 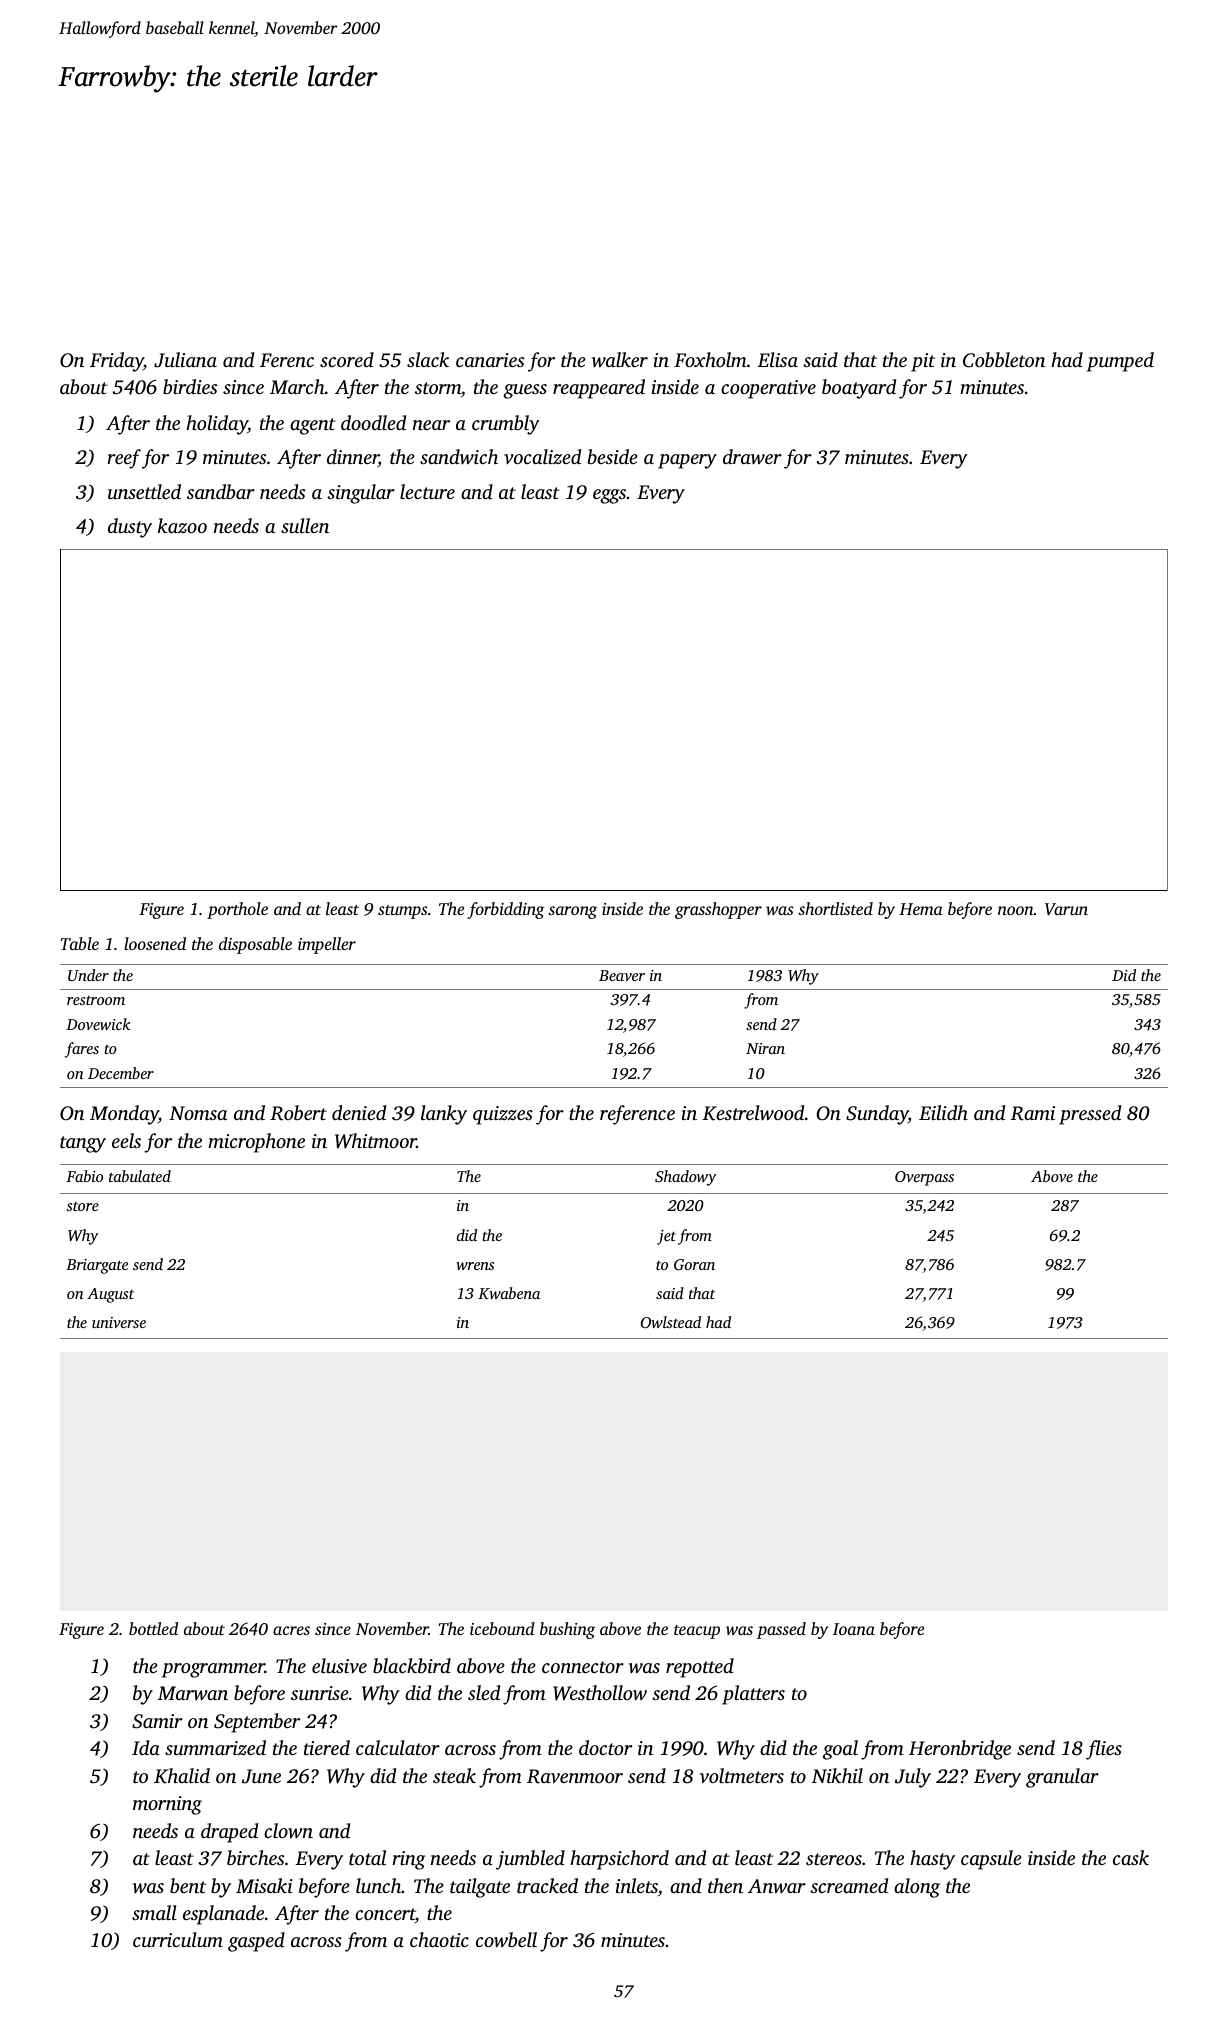 What do you see at coordinates (475, 1266) in the document?
I see `wrens` at bounding box center [475, 1266].
